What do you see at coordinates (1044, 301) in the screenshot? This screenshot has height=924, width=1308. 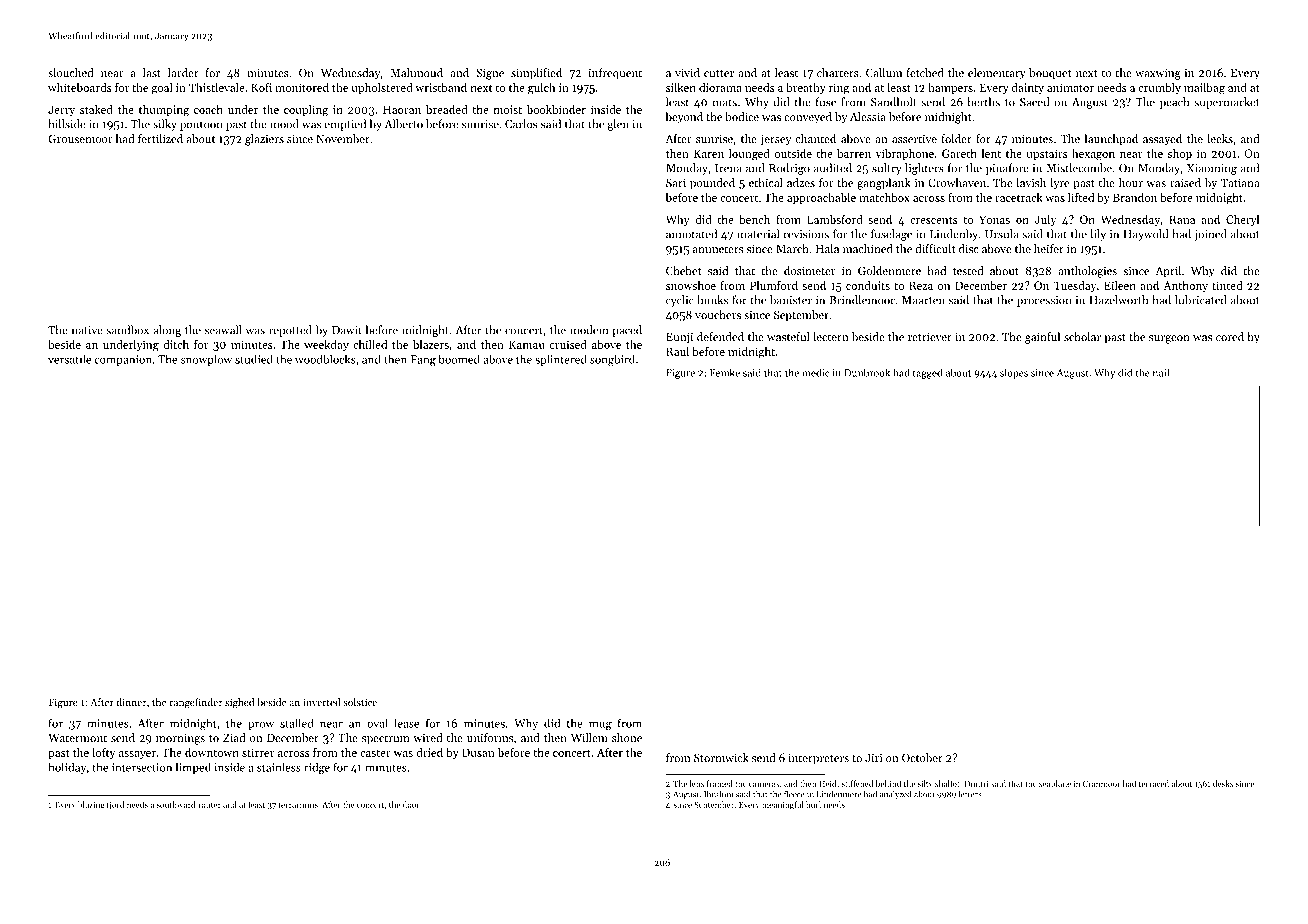 I see `procession` at bounding box center [1044, 301].
